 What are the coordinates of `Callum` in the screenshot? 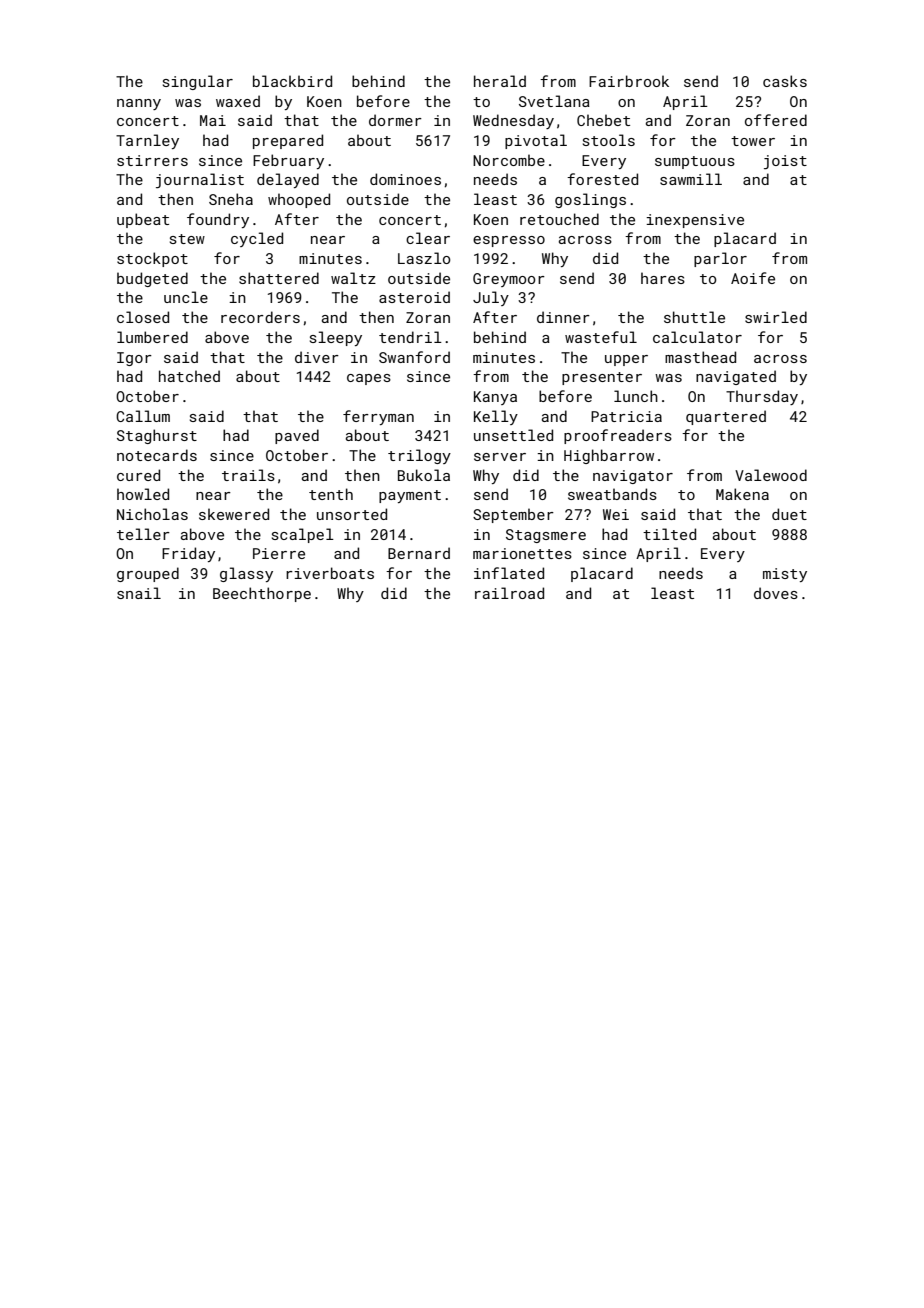 It's located at (143, 416).
